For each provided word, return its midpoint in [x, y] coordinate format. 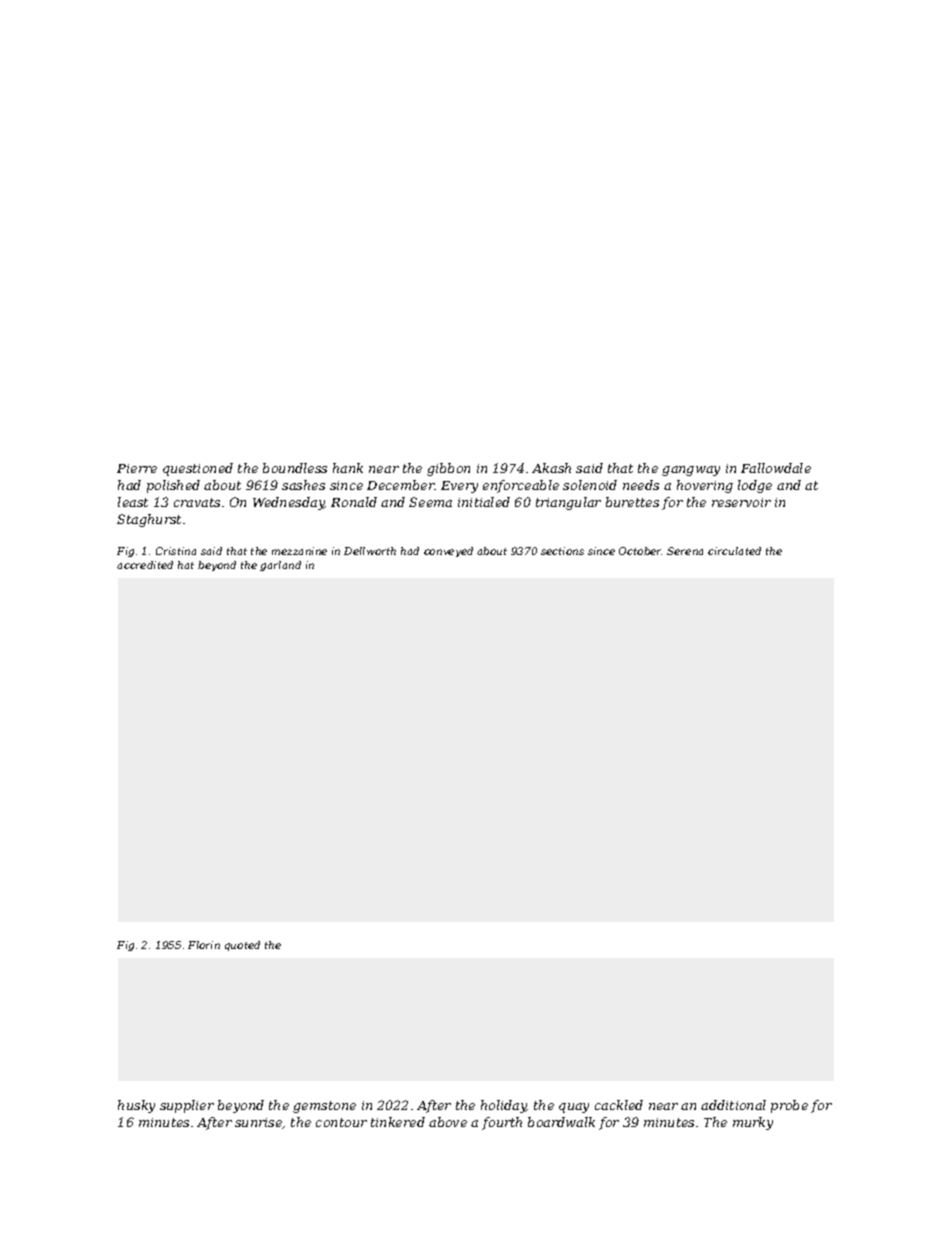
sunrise [259, 1123]
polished [173, 486]
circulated [734, 551]
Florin [204, 945]
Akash [551, 468]
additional [733, 1105]
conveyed [448, 552]
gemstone [324, 1107]
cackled [619, 1105]
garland [280, 566]
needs [641, 485]
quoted [242, 946]
